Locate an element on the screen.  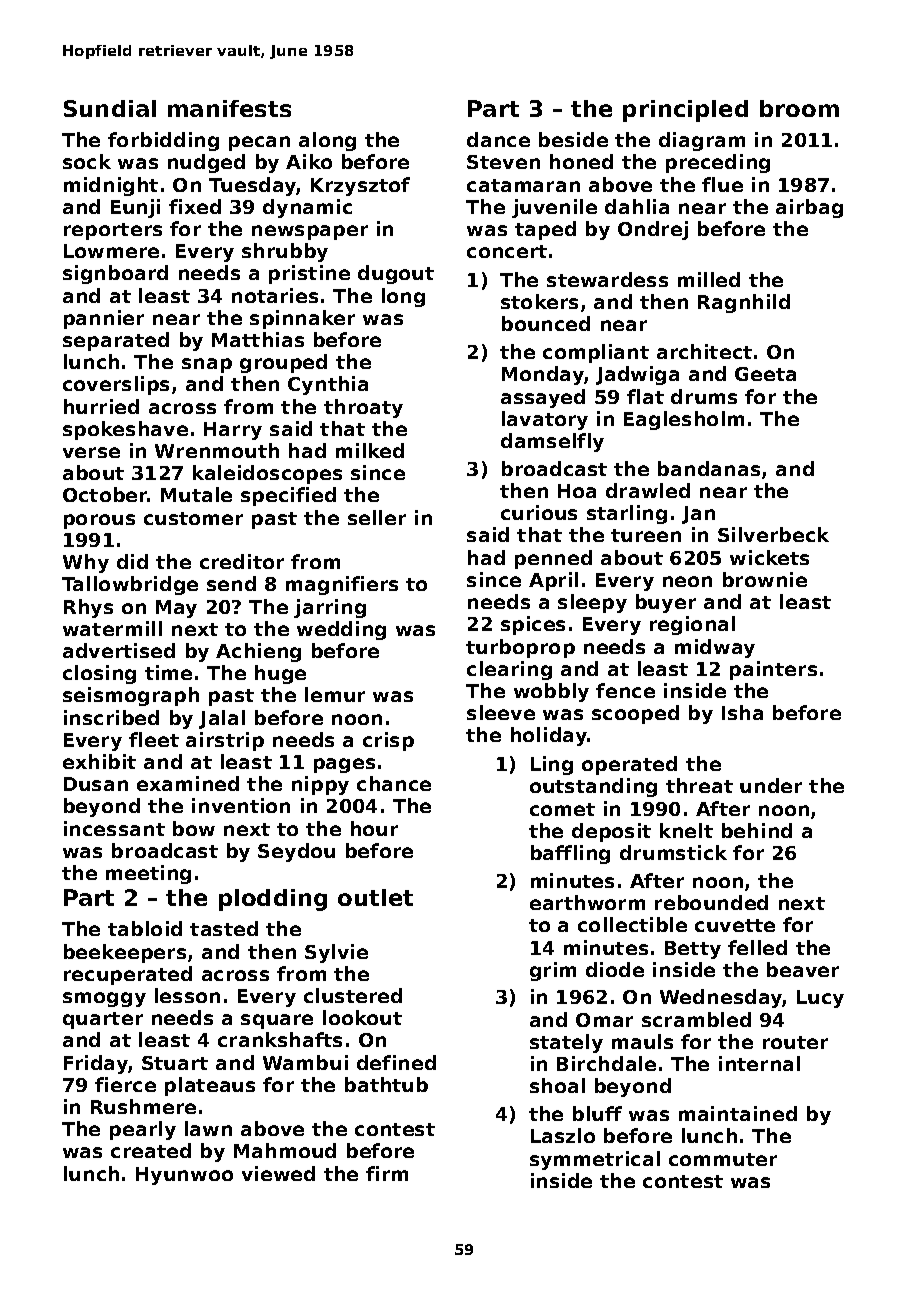
tabloid is located at coordinates (145, 928).
